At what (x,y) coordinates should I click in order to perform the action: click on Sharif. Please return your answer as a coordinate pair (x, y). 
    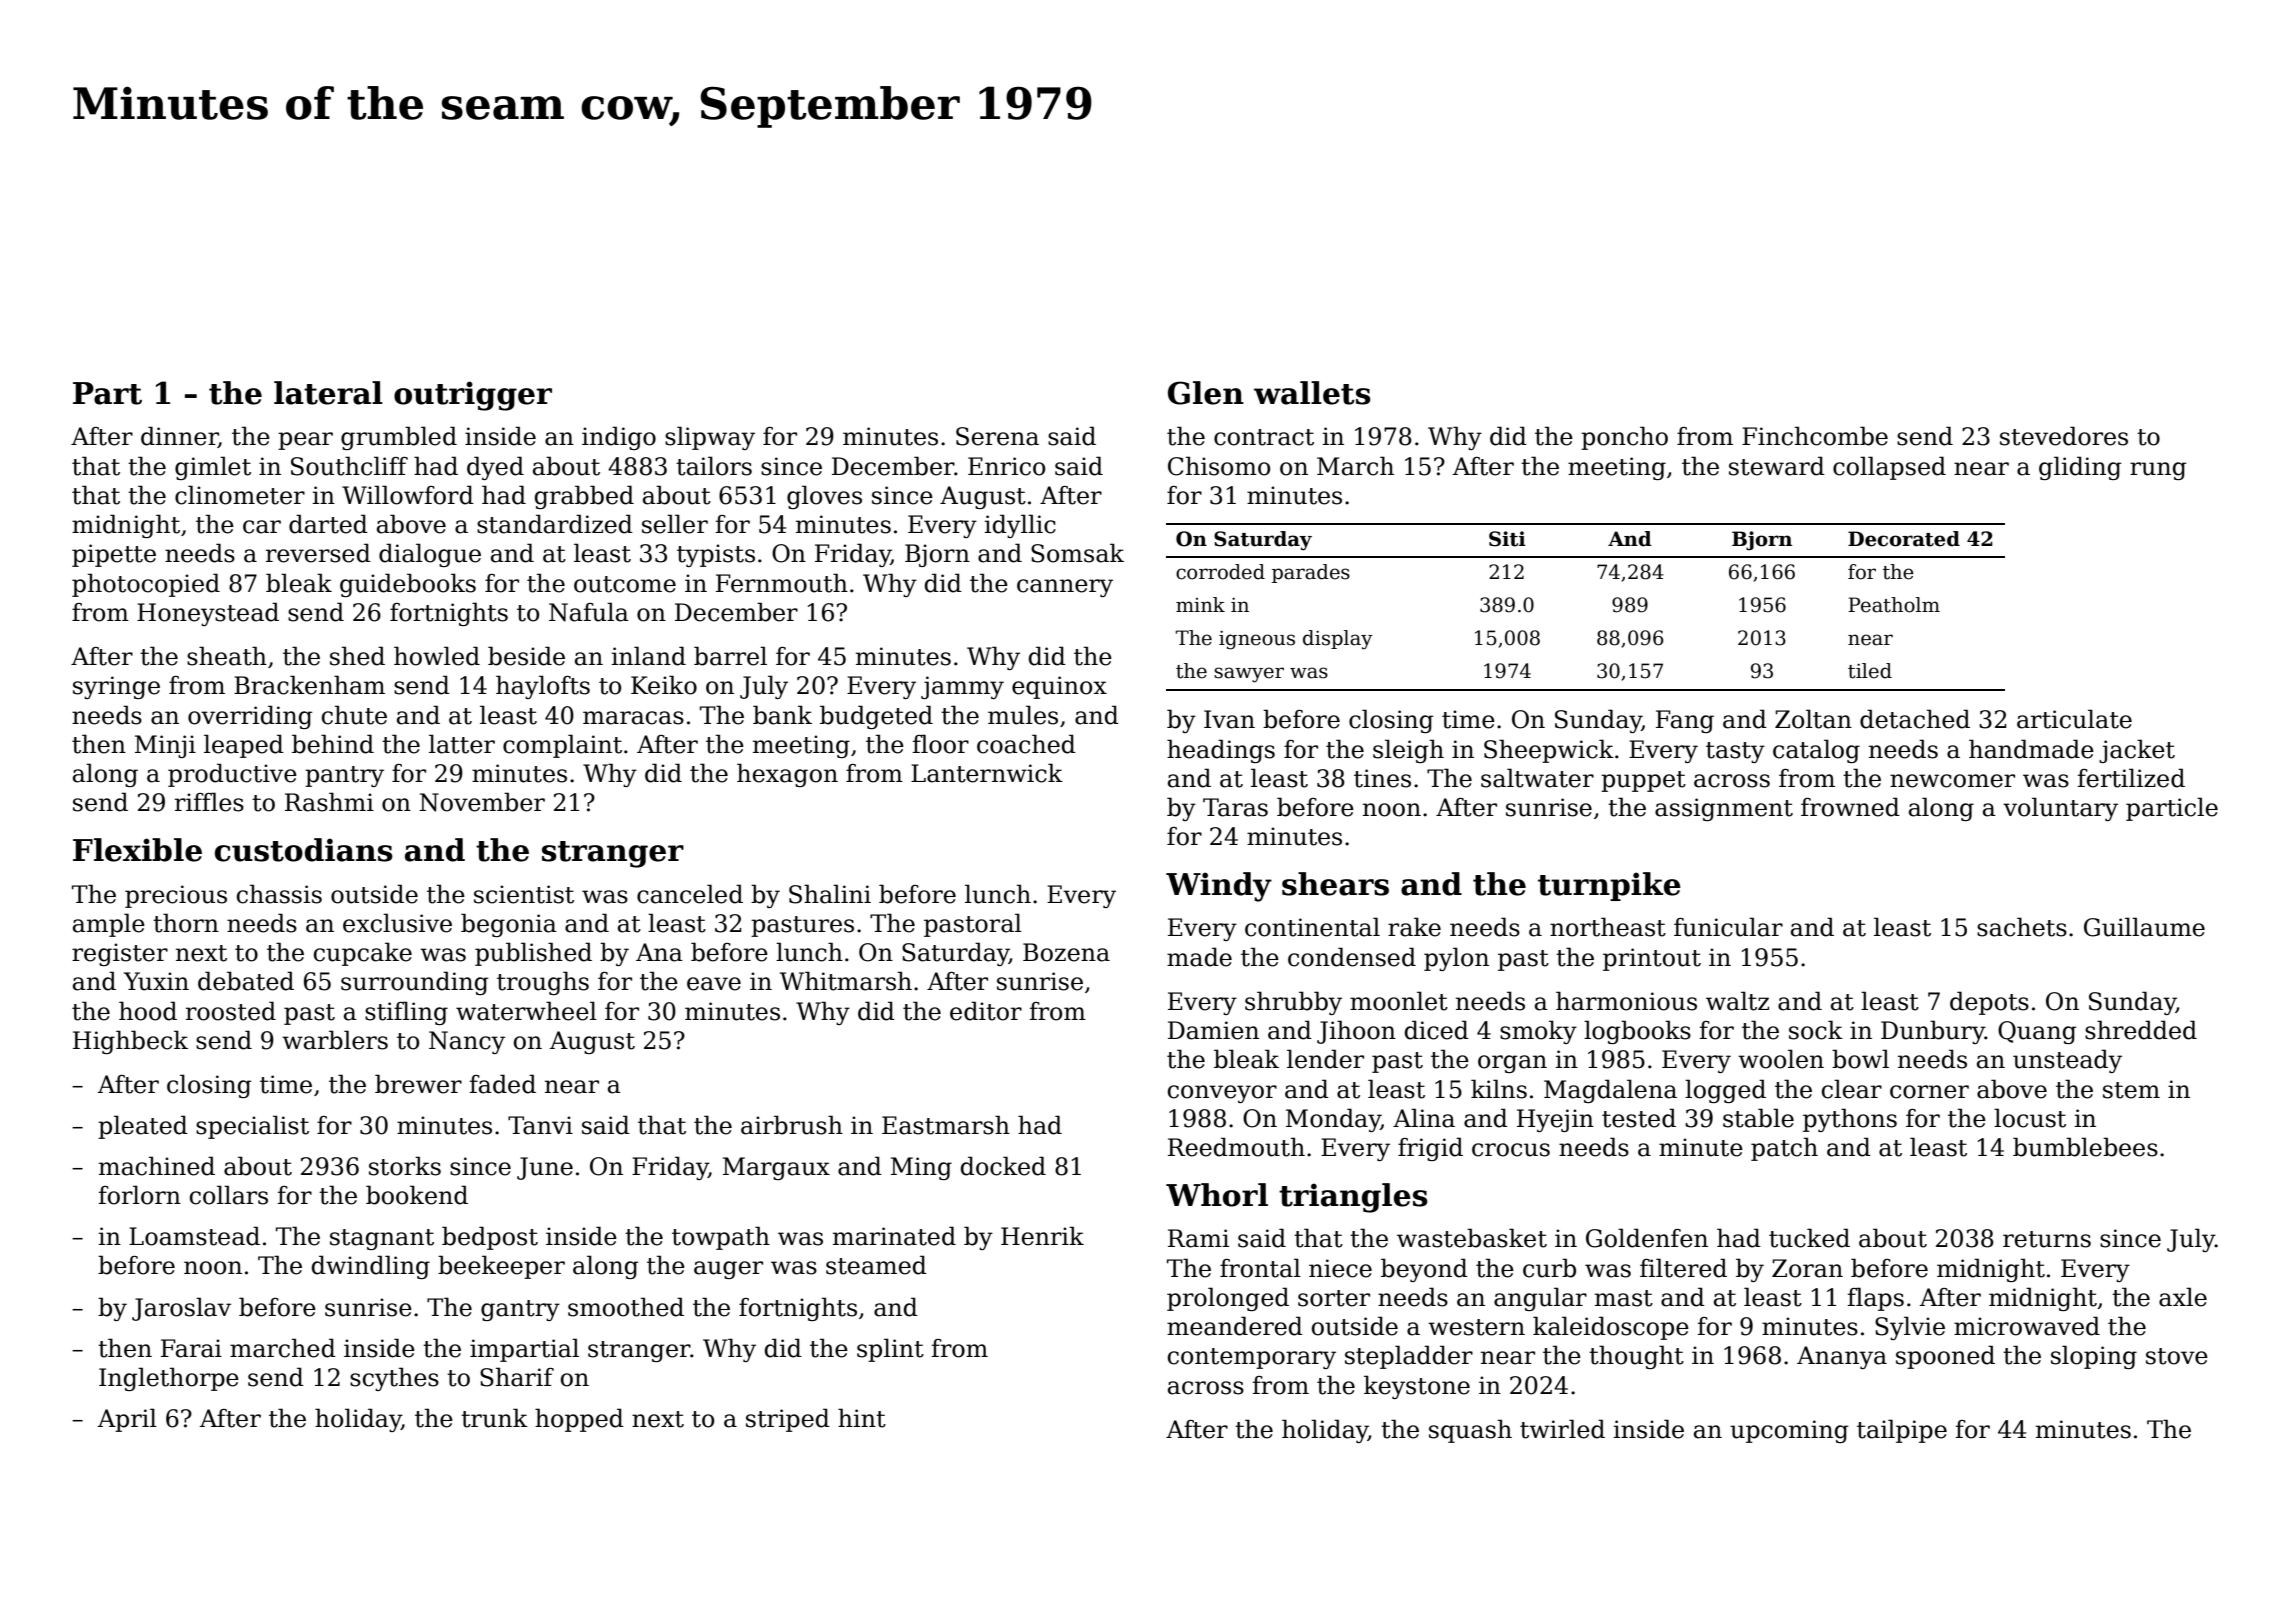
    Looking at the image, I should click on (517, 1377).
